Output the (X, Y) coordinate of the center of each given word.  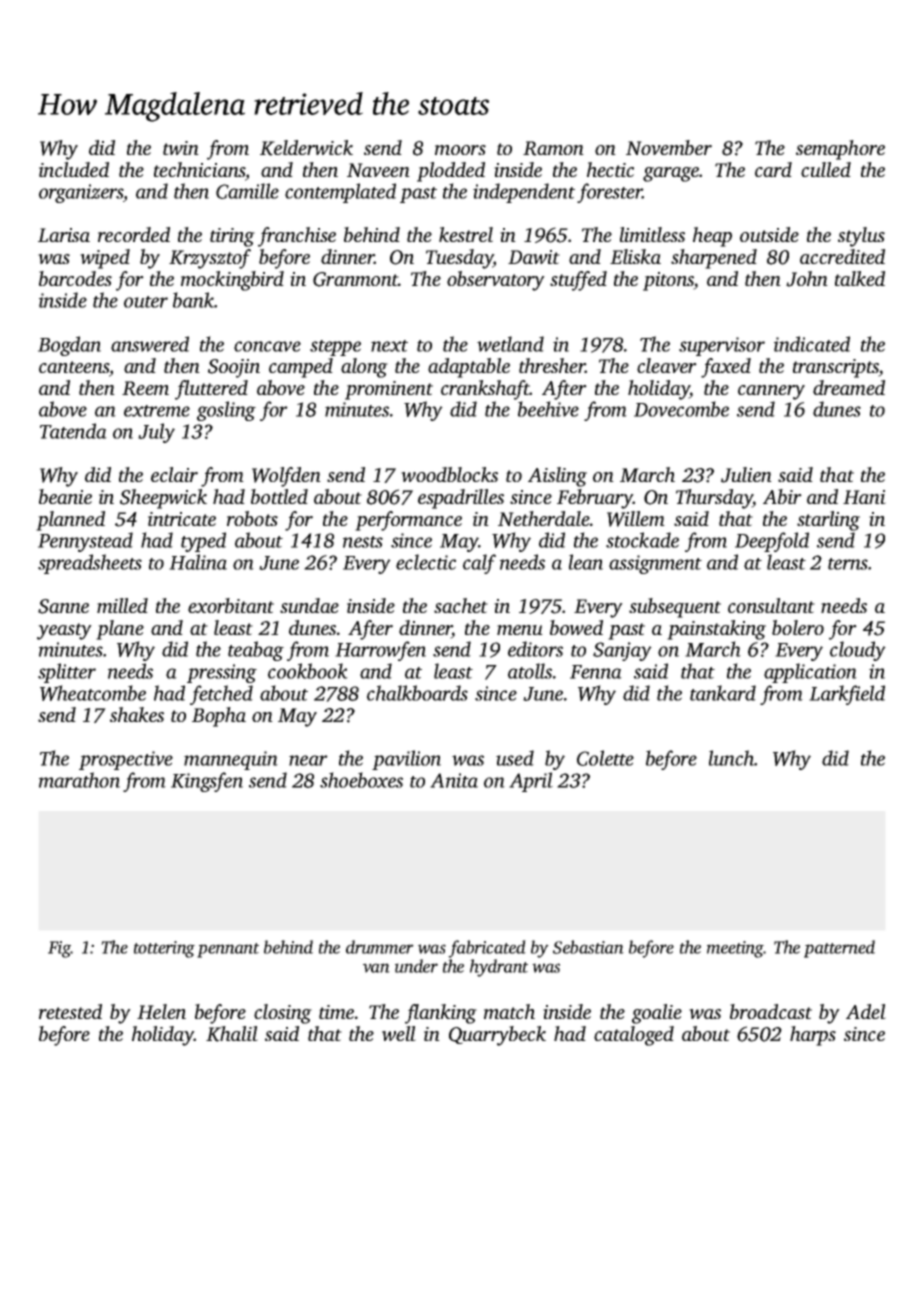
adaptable (469, 368)
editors (535, 649)
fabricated (487, 949)
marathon (79, 780)
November (669, 147)
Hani (864, 497)
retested (70, 1011)
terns (848, 564)
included (74, 169)
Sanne (63, 606)
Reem (145, 388)
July (156, 433)
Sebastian (588, 947)
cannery (771, 392)
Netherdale (544, 518)
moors (460, 150)
